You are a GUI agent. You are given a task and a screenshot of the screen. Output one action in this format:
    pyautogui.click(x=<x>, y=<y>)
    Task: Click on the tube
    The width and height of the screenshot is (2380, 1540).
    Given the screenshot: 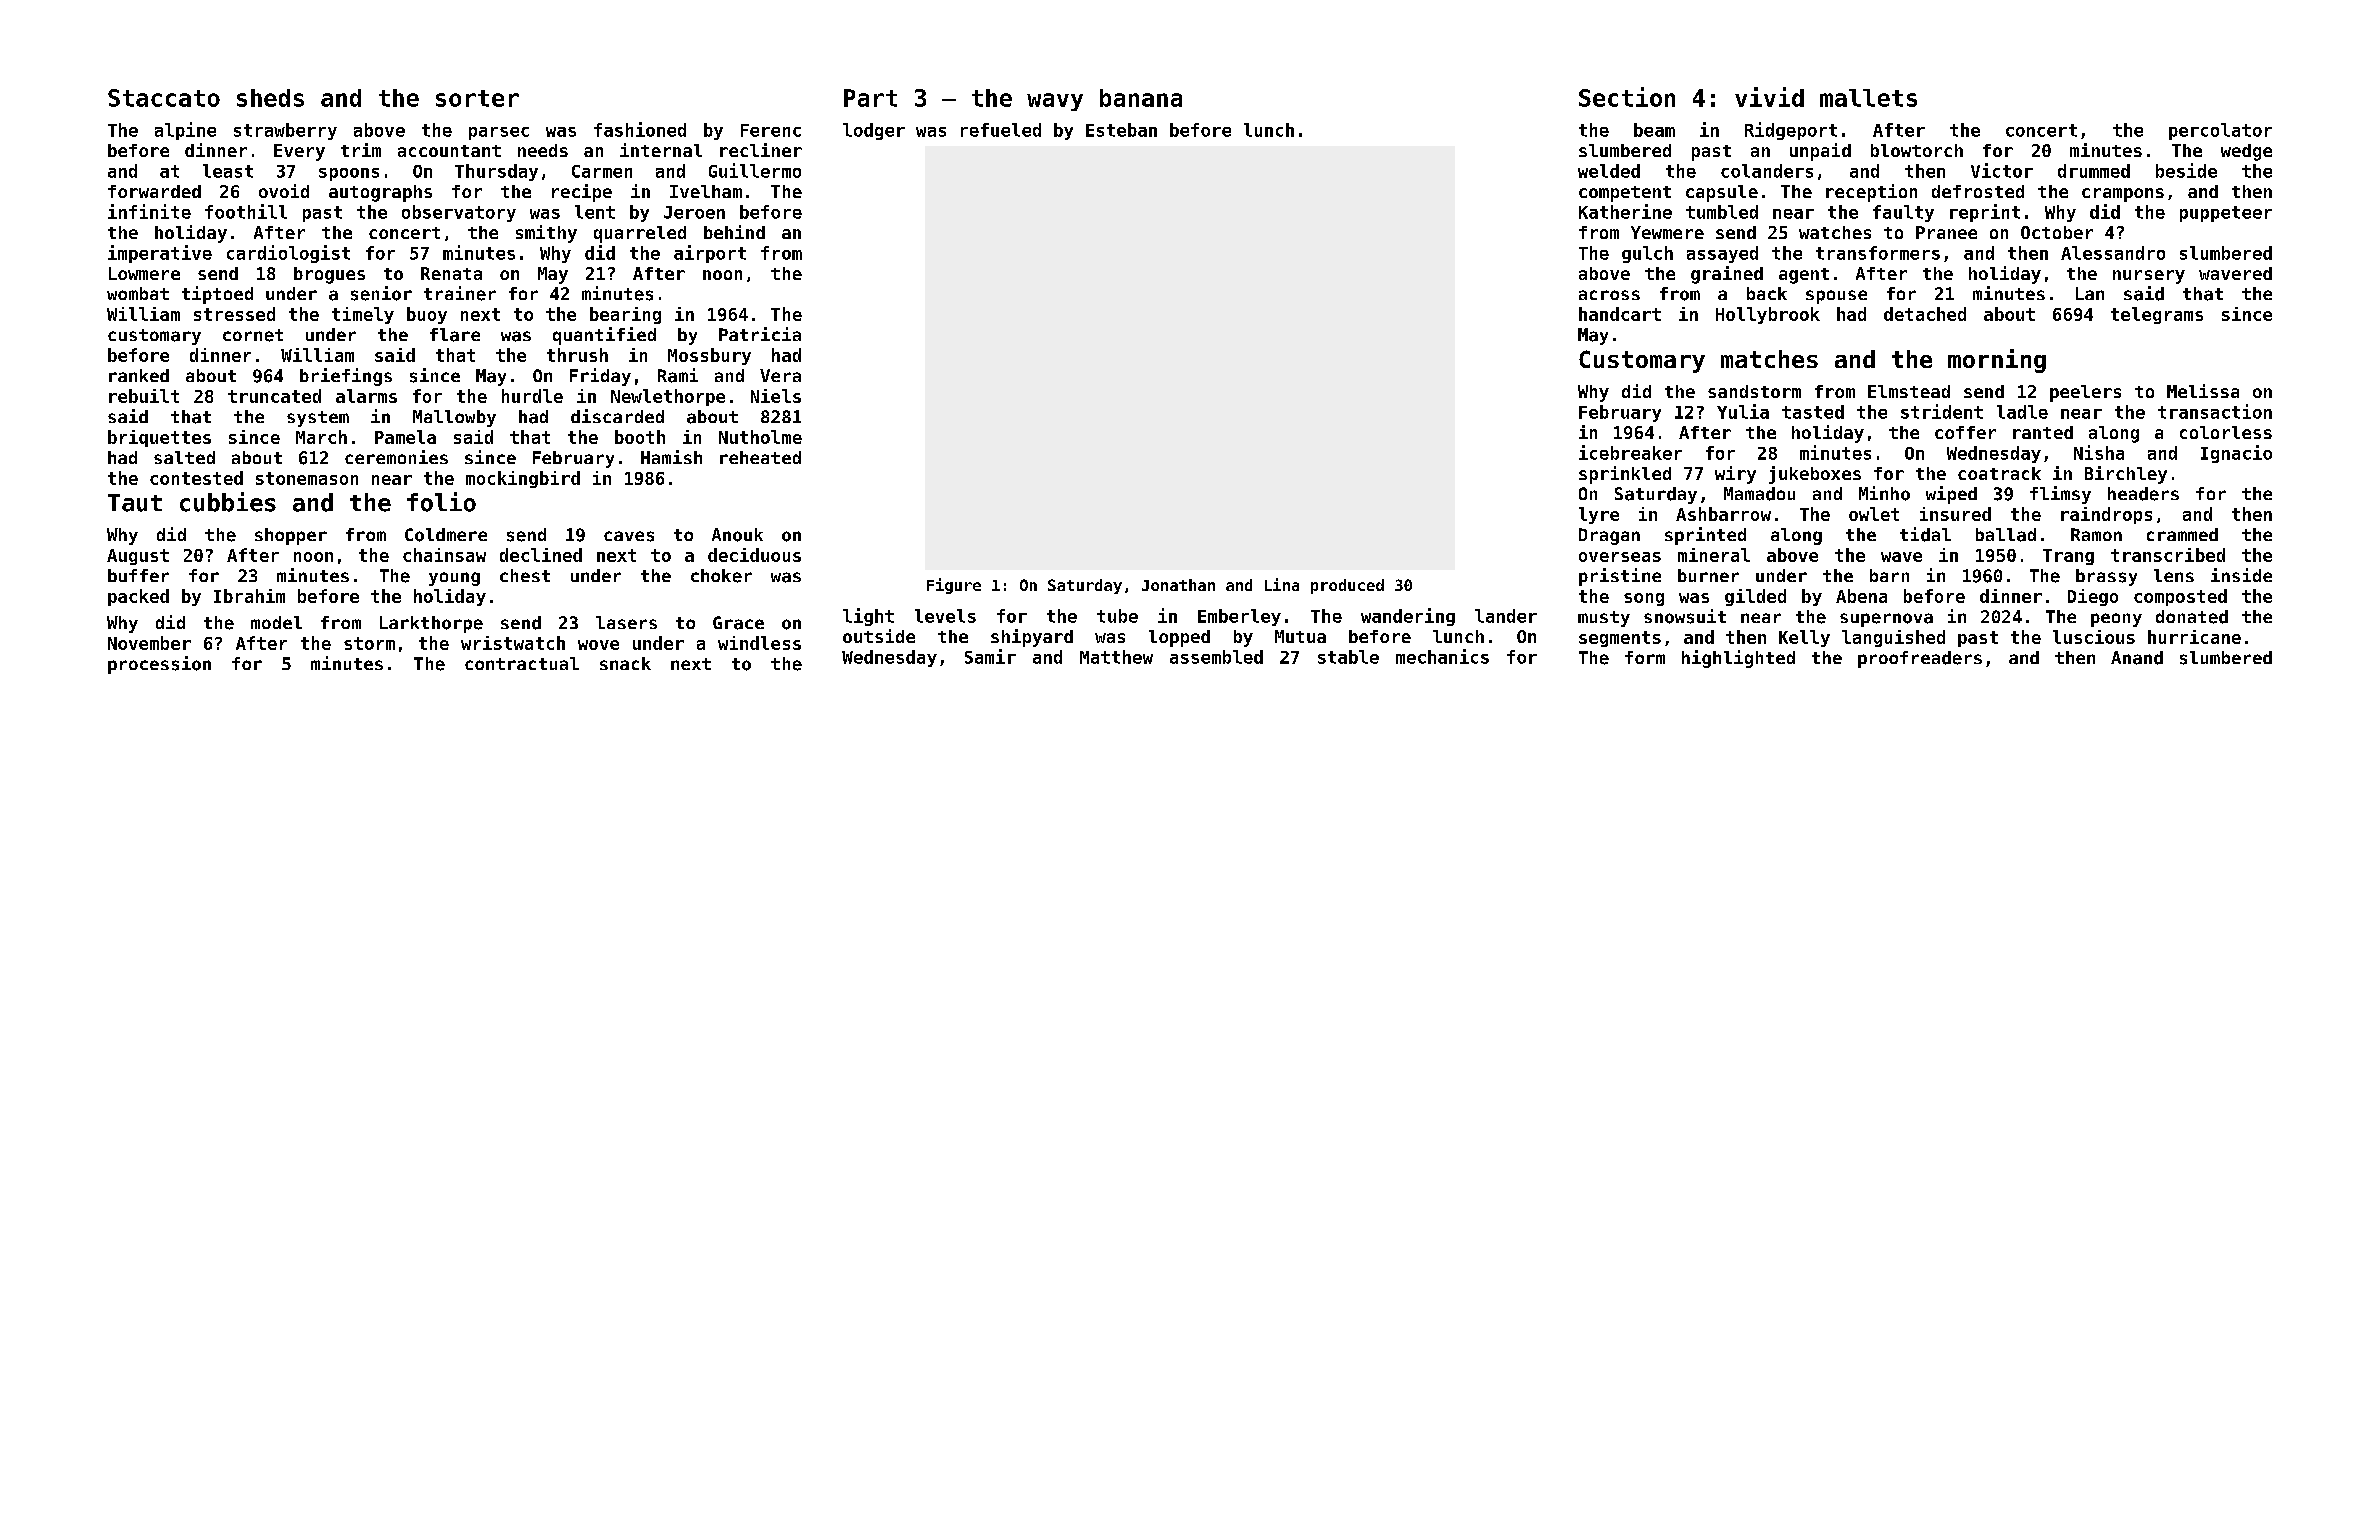 What is the action you would take?
    pyautogui.click(x=1117, y=616)
